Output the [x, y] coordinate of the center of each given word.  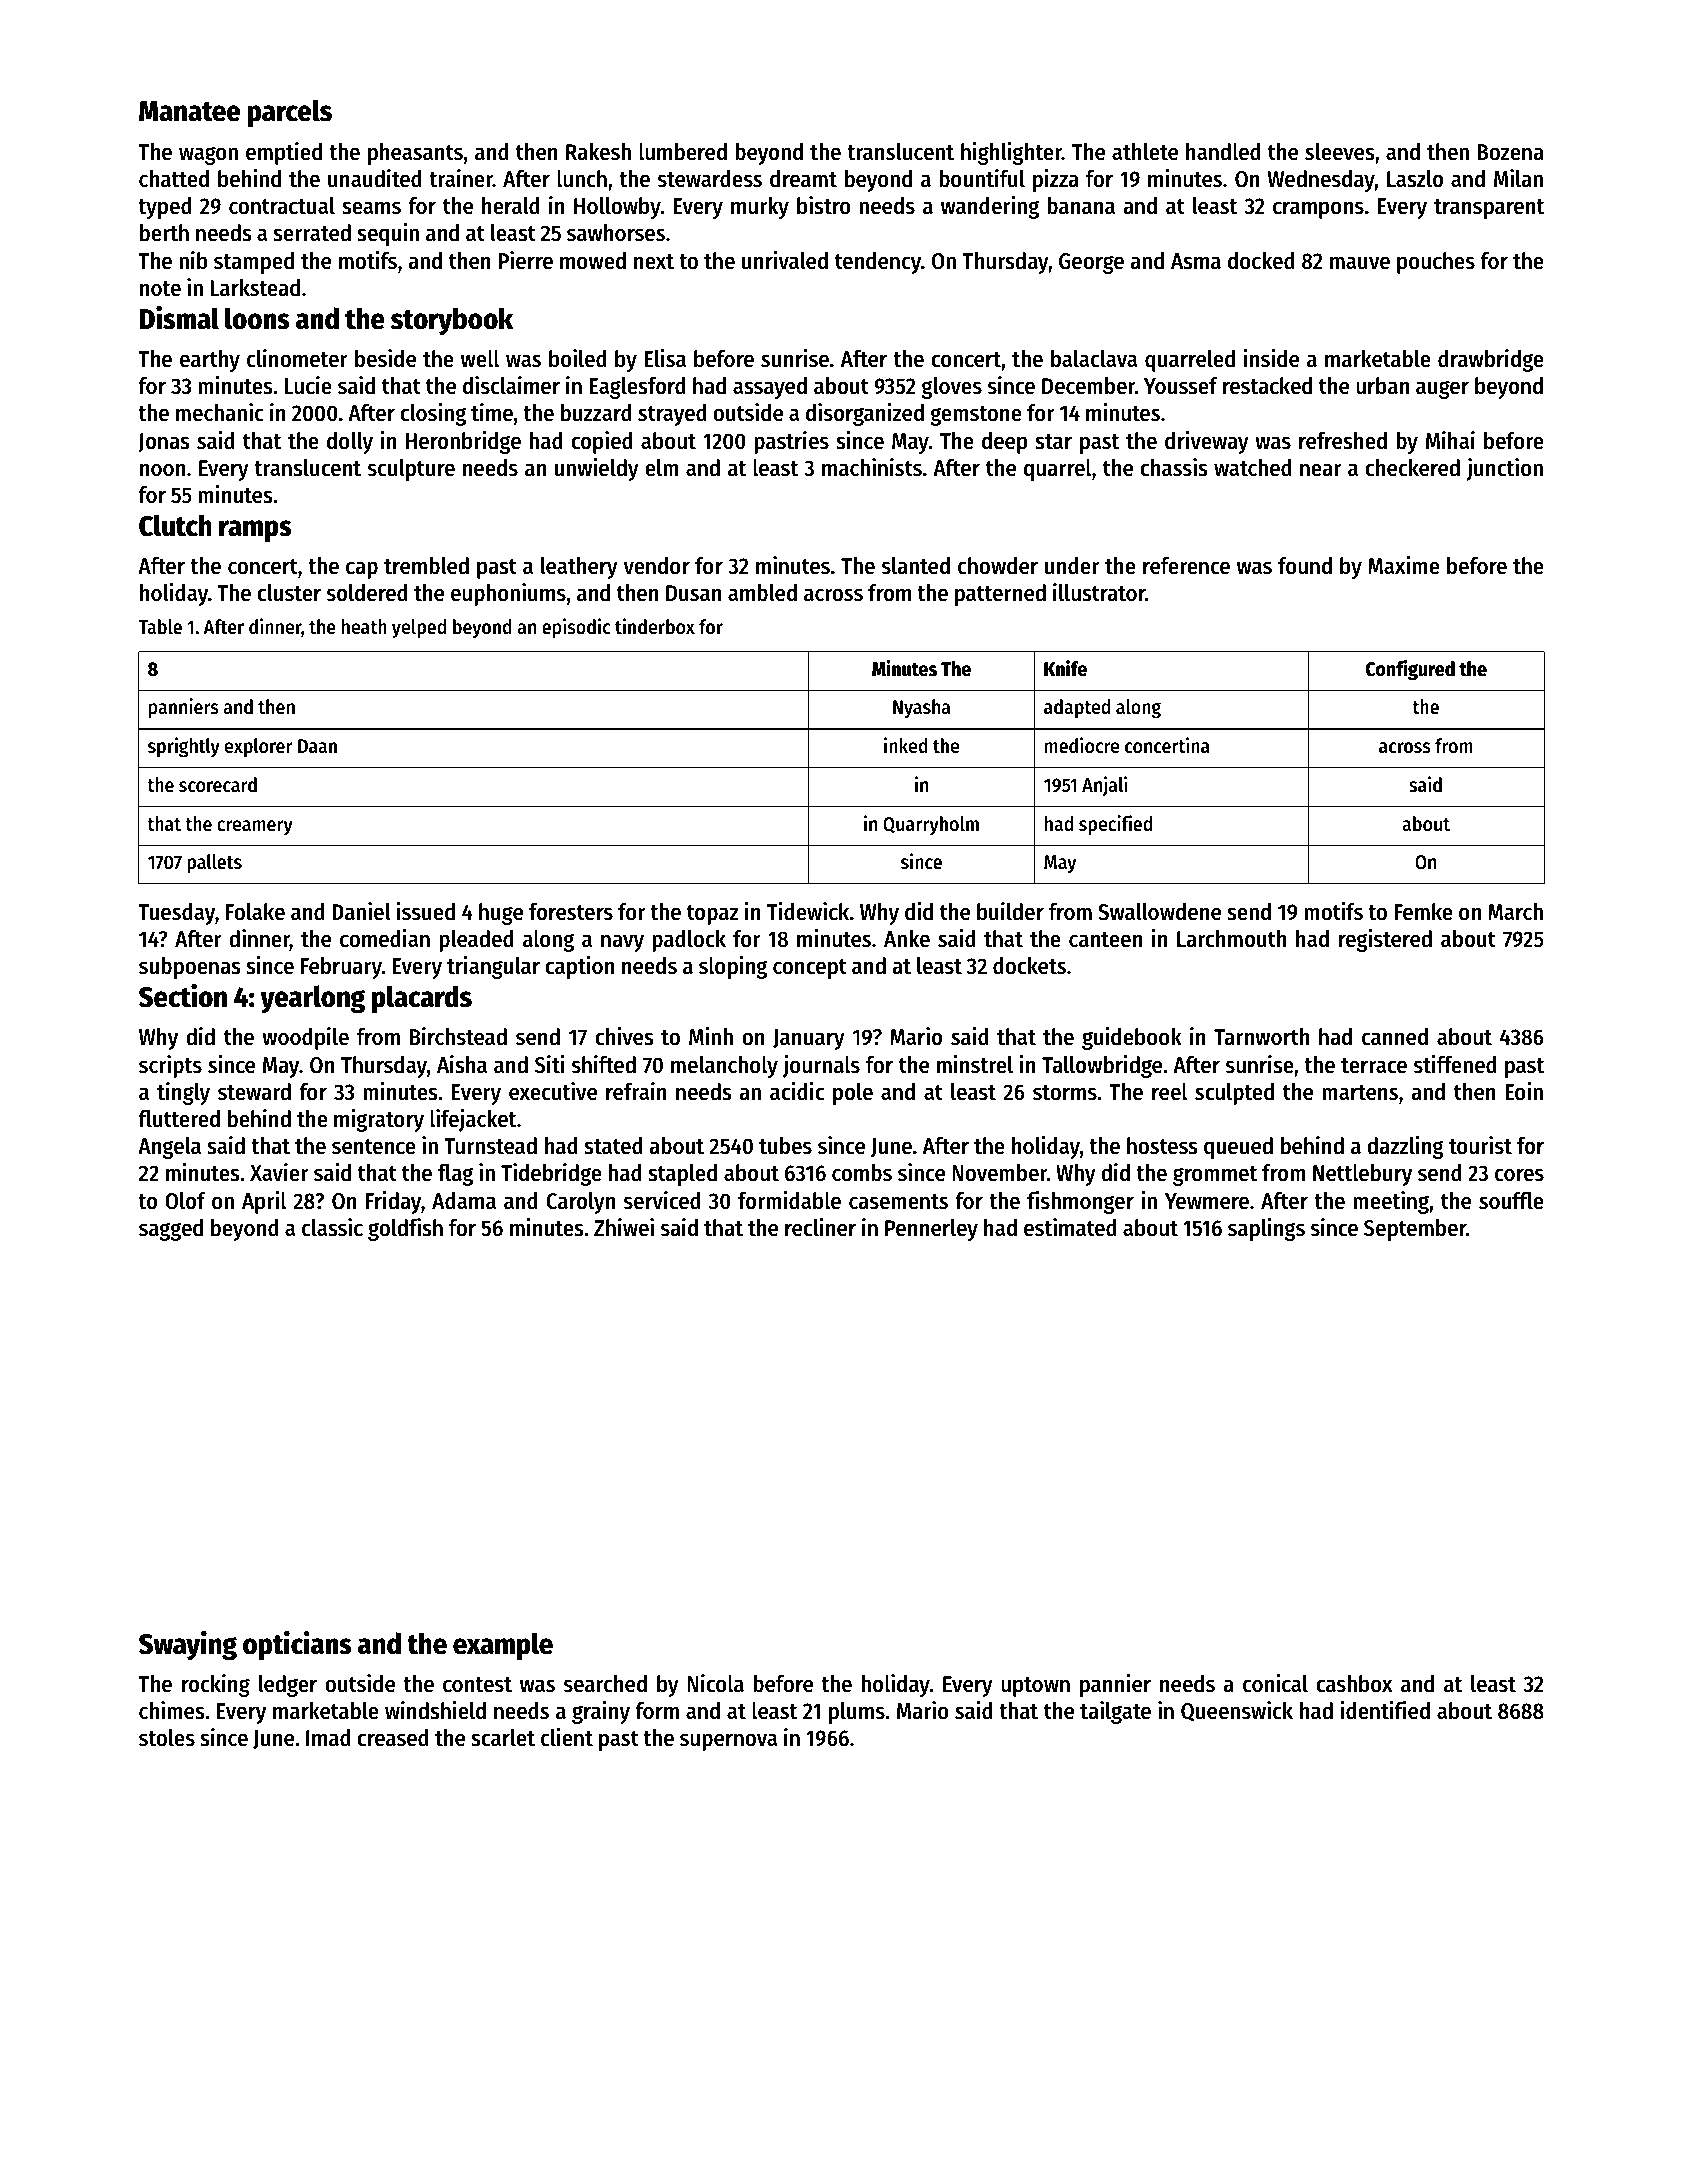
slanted [916, 566]
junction [1505, 469]
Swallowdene [1159, 912]
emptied [284, 153]
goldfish [405, 1229]
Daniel [361, 911]
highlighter [1011, 153]
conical [1275, 1683]
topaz [712, 915]
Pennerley [931, 1230]
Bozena [1511, 152]
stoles [167, 1738]
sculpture [411, 470]
